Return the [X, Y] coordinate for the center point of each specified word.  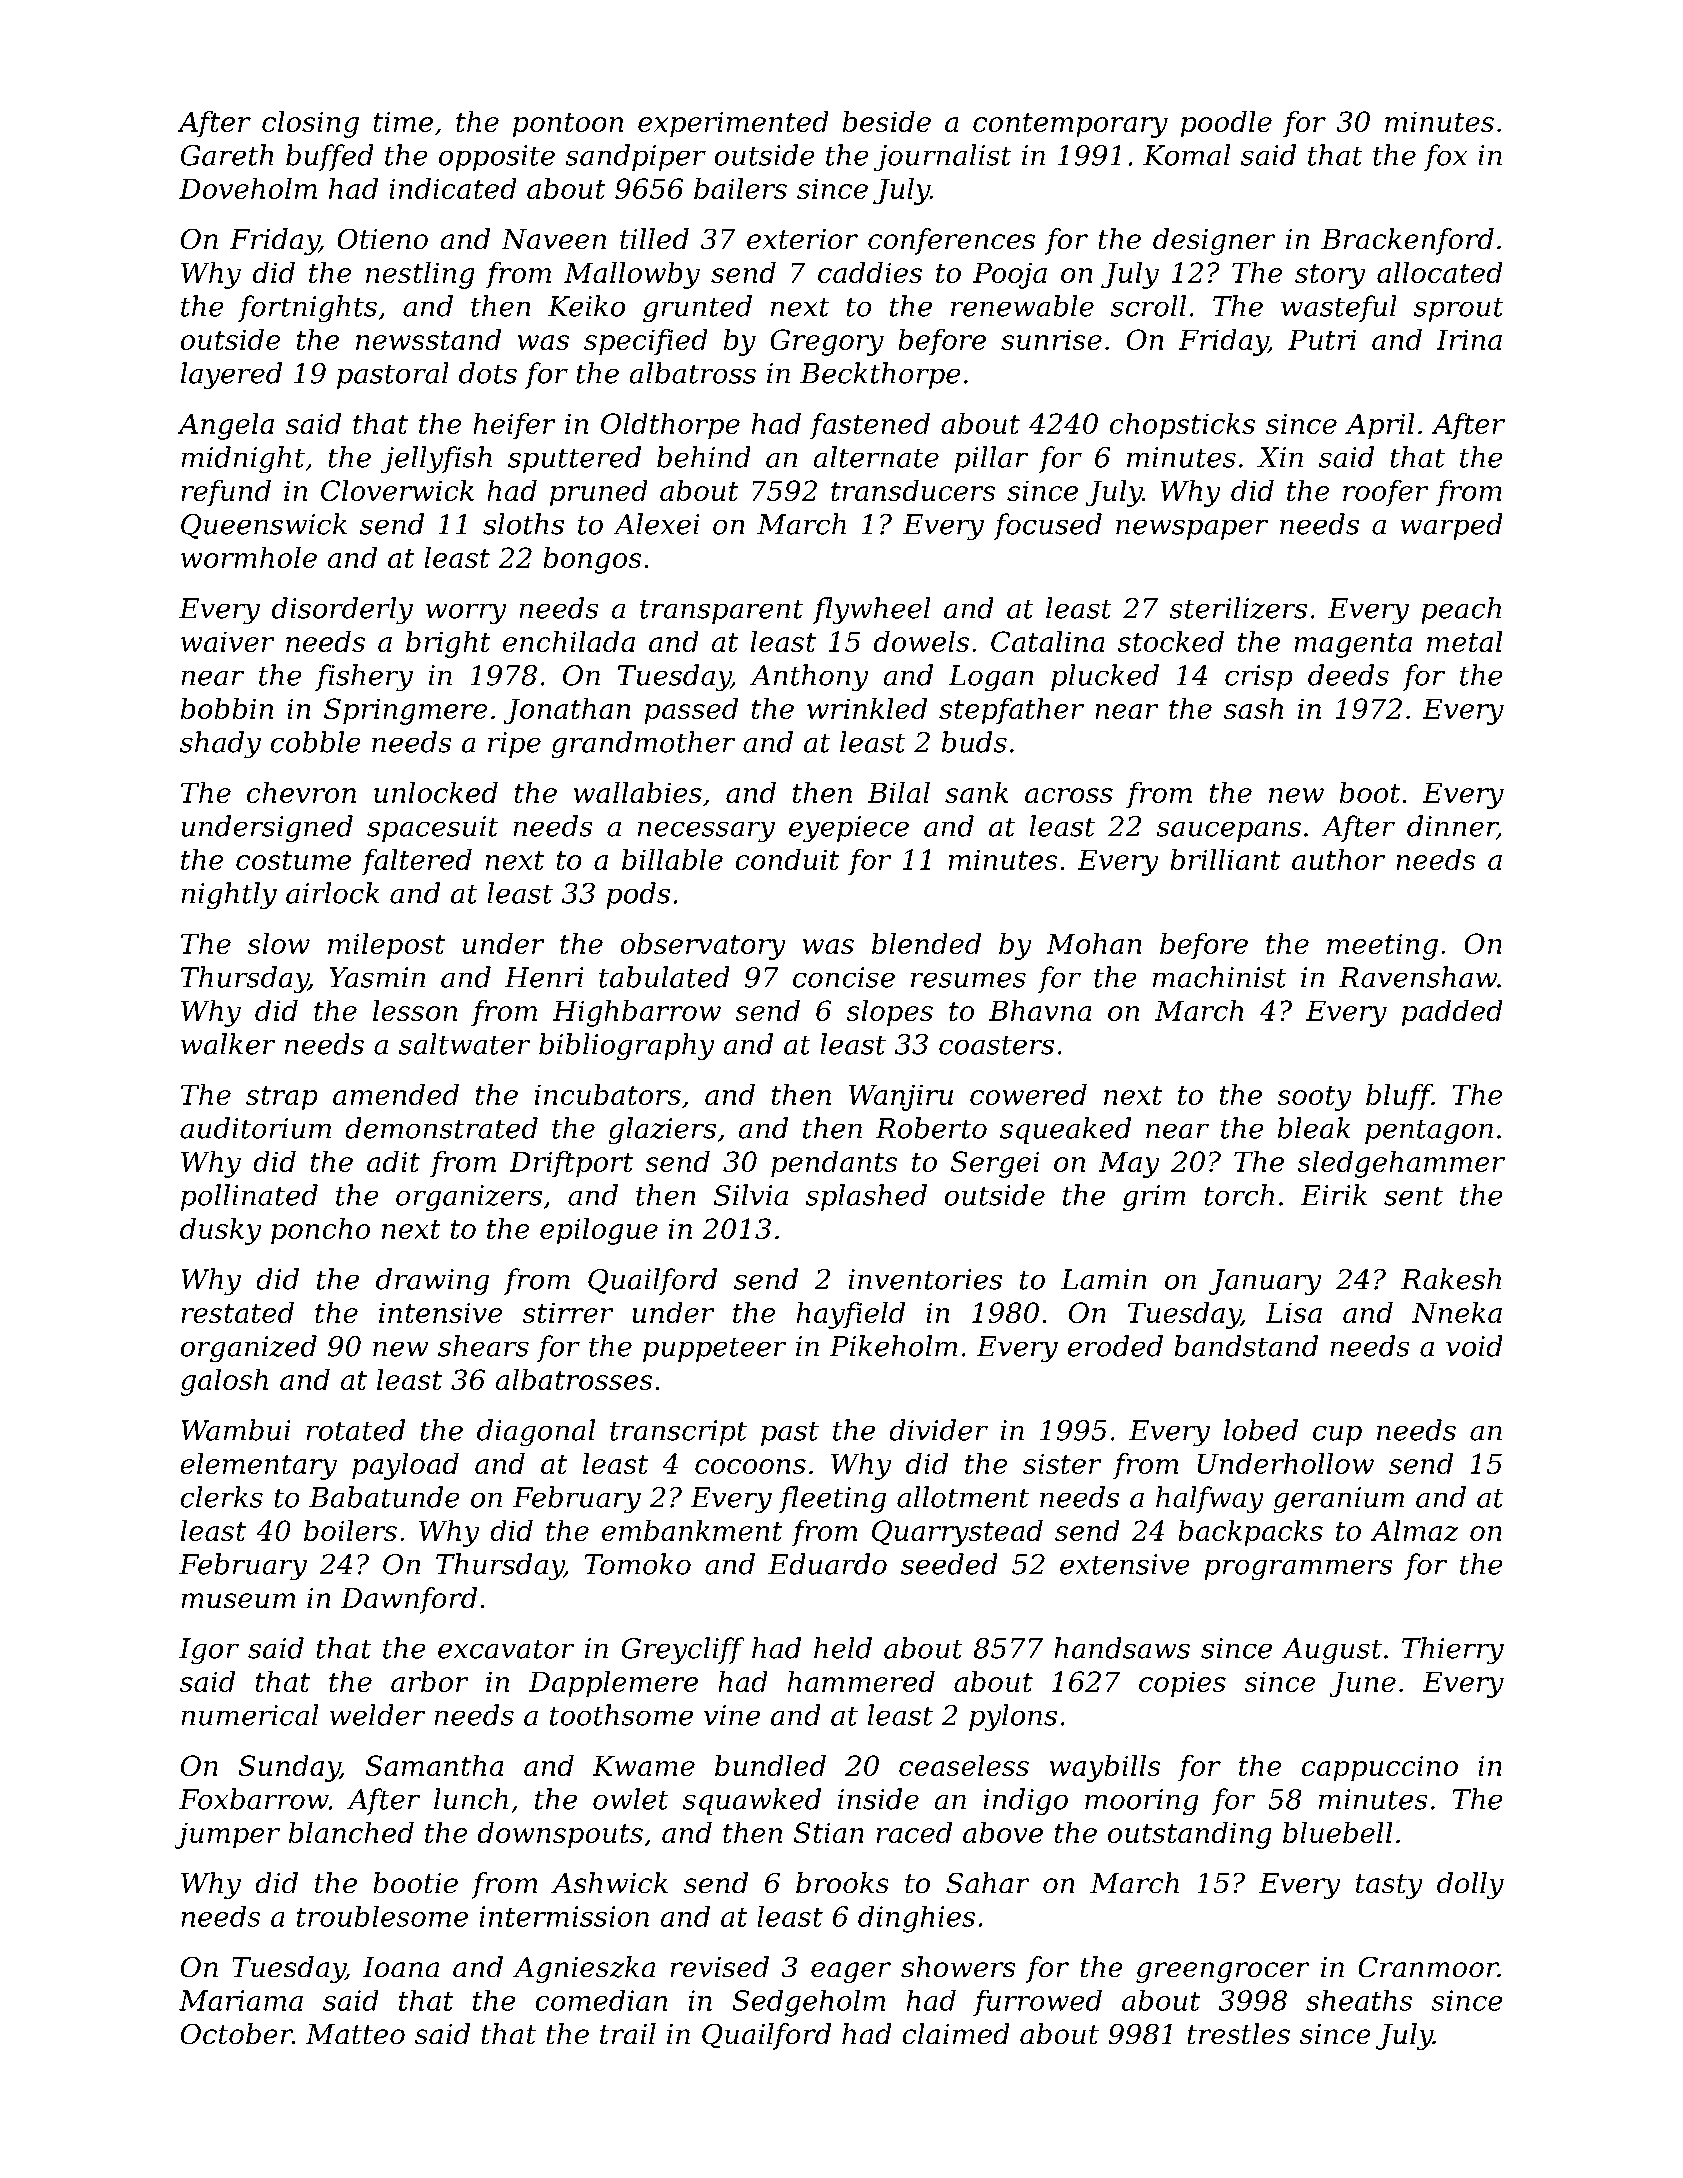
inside [878, 1799]
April [1380, 426]
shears [483, 1346]
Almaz [1415, 1531]
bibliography [626, 1047]
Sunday [289, 1768]
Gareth [227, 155]
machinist [1220, 977]
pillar [991, 459]
